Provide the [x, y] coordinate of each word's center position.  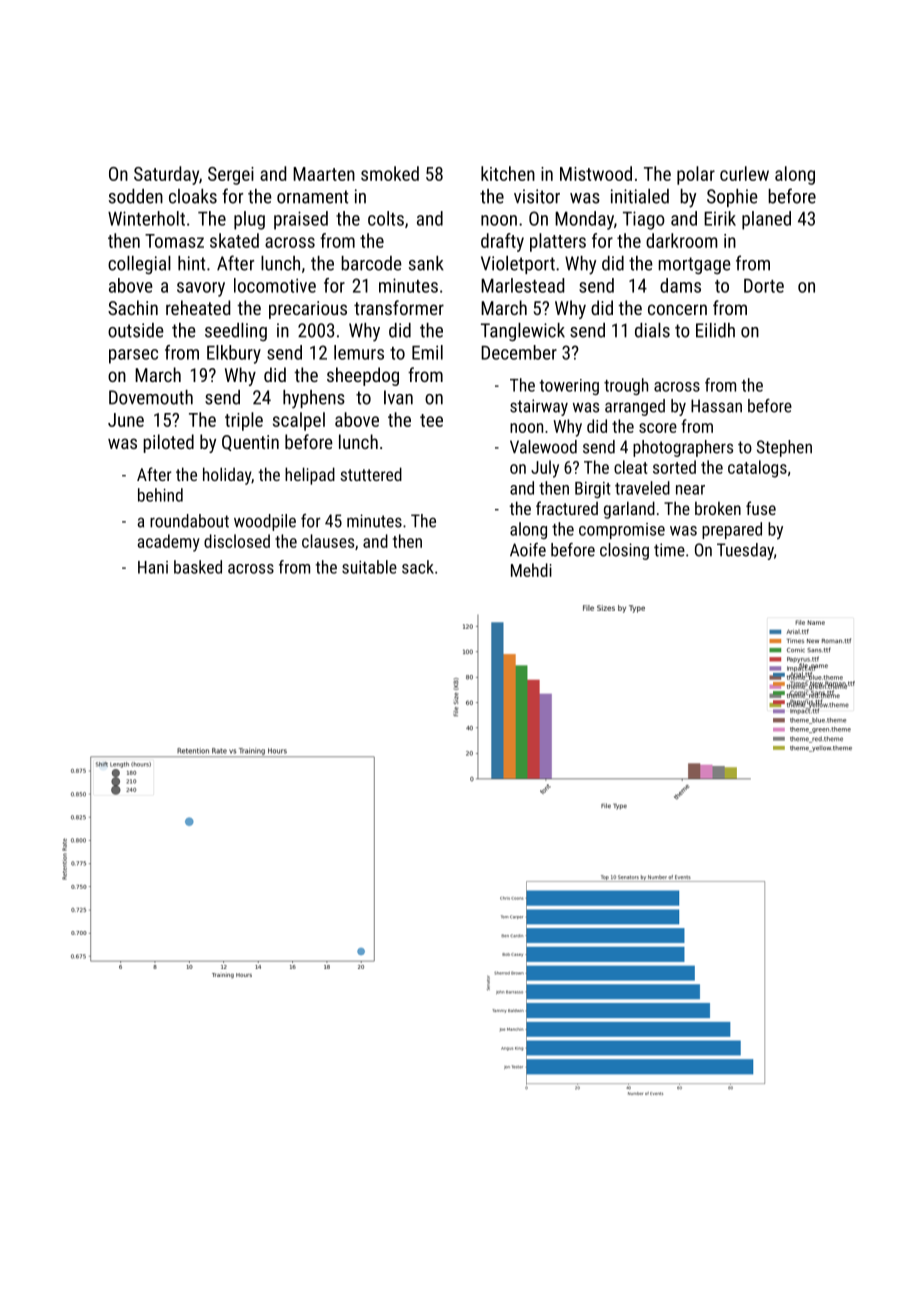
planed [766, 220]
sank [426, 263]
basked [198, 567]
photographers [683, 448]
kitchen [508, 173]
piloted [168, 443]
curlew [744, 173]
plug [249, 220]
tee [431, 420]
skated [234, 240]
